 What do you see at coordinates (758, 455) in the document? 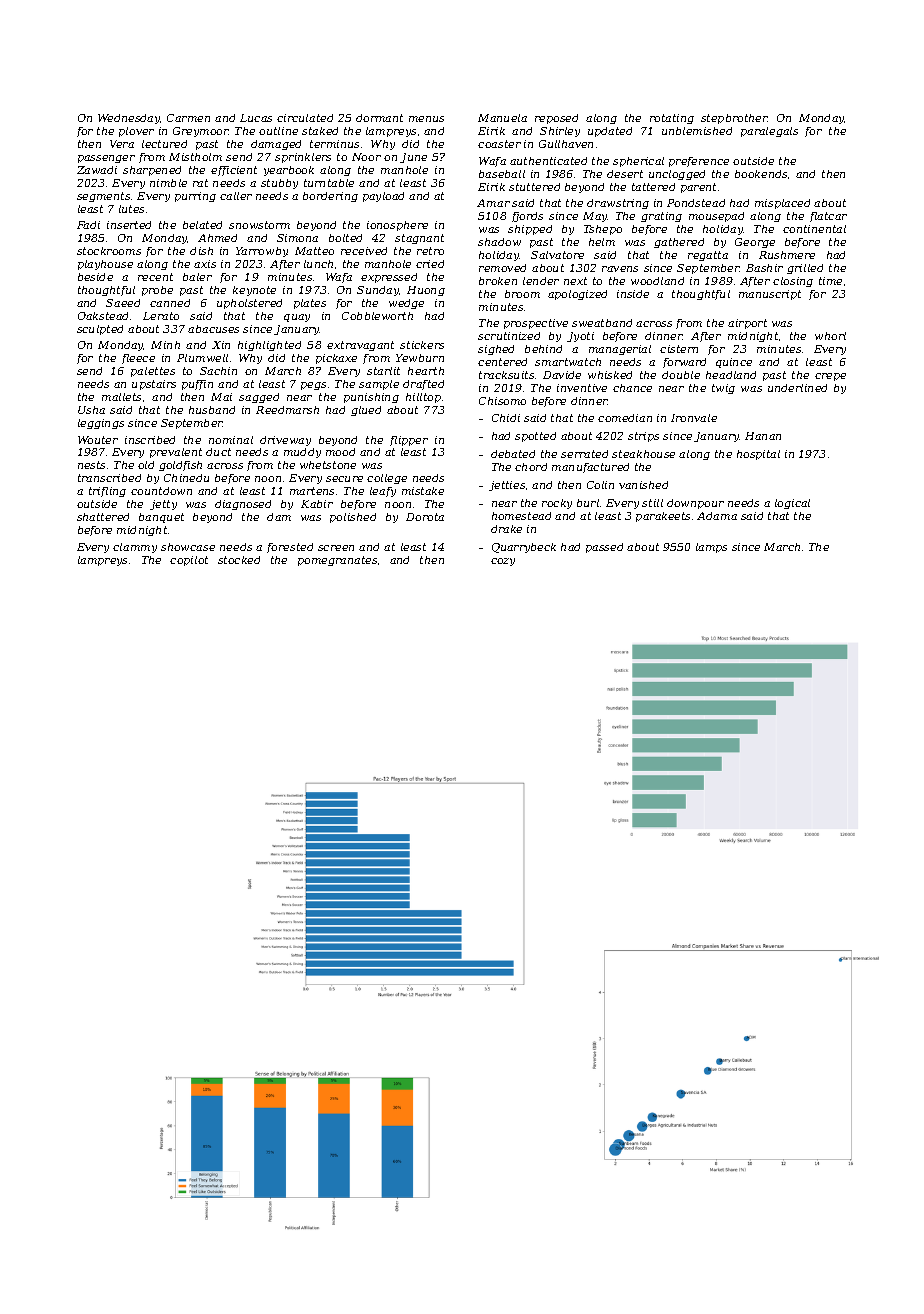
I see `hospital` at bounding box center [758, 455].
